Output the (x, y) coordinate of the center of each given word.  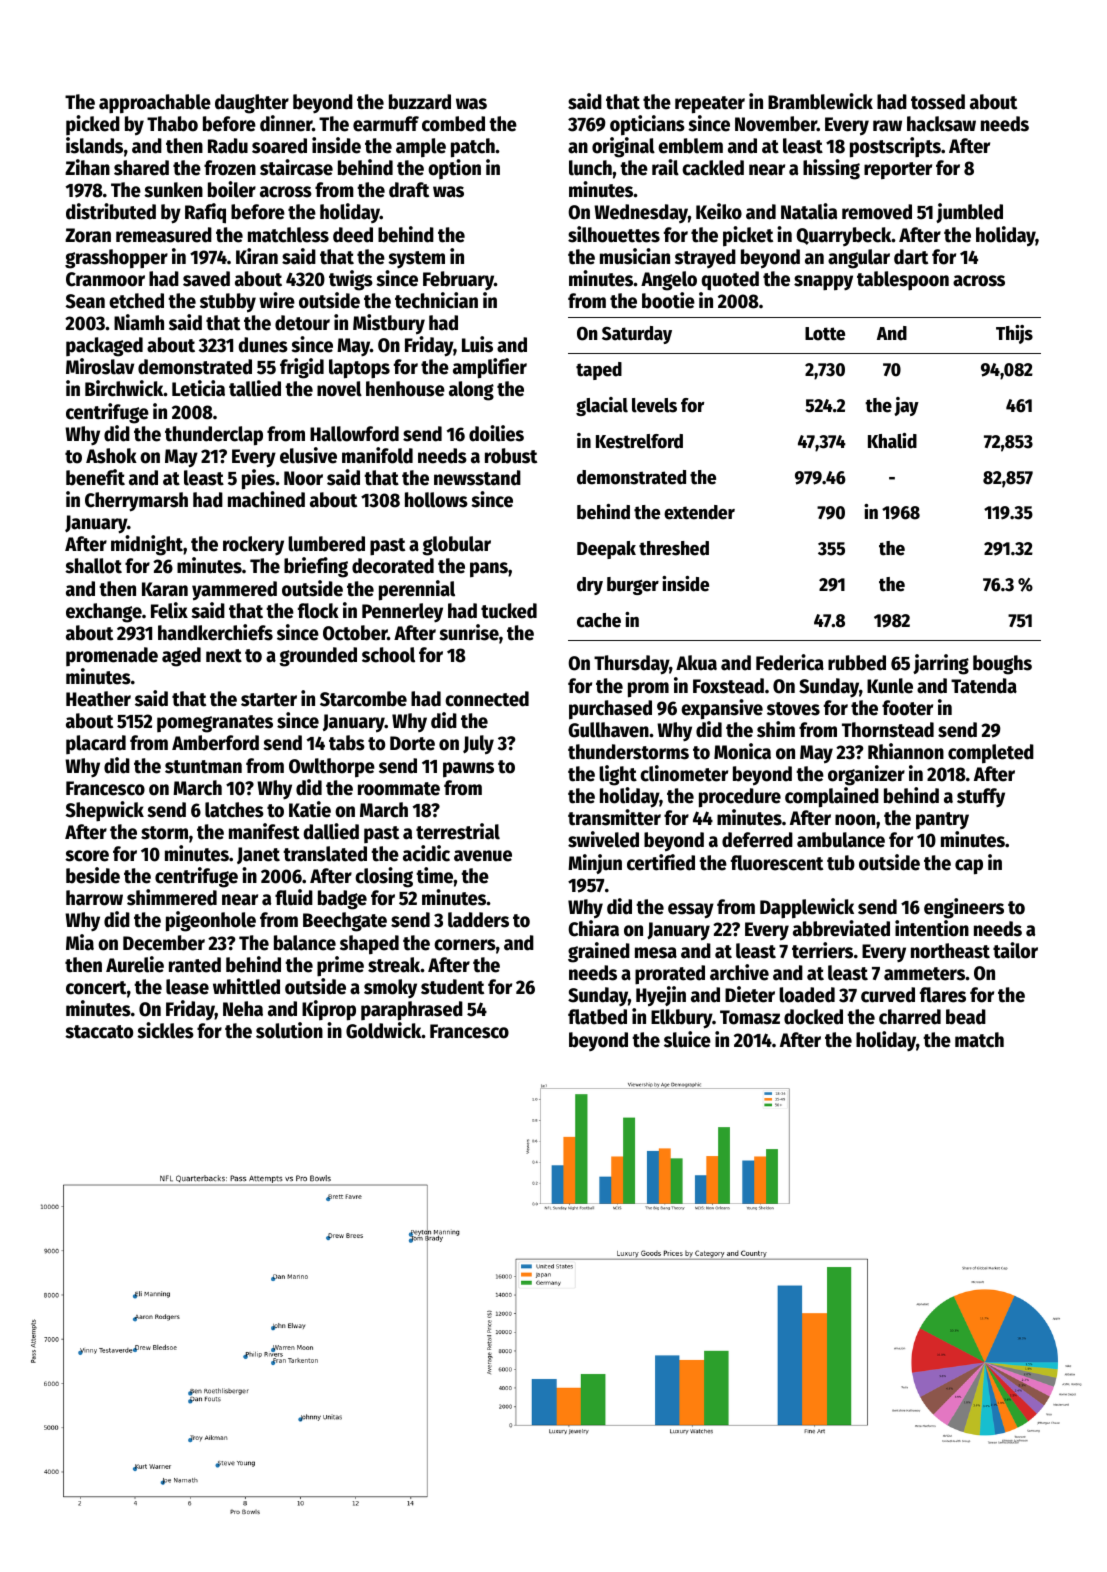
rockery (253, 545)
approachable (155, 104)
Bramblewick (820, 101)
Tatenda (984, 686)
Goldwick (384, 1030)
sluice (687, 1039)
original (623, 147)
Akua (696, 663)
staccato (99, 1032)
